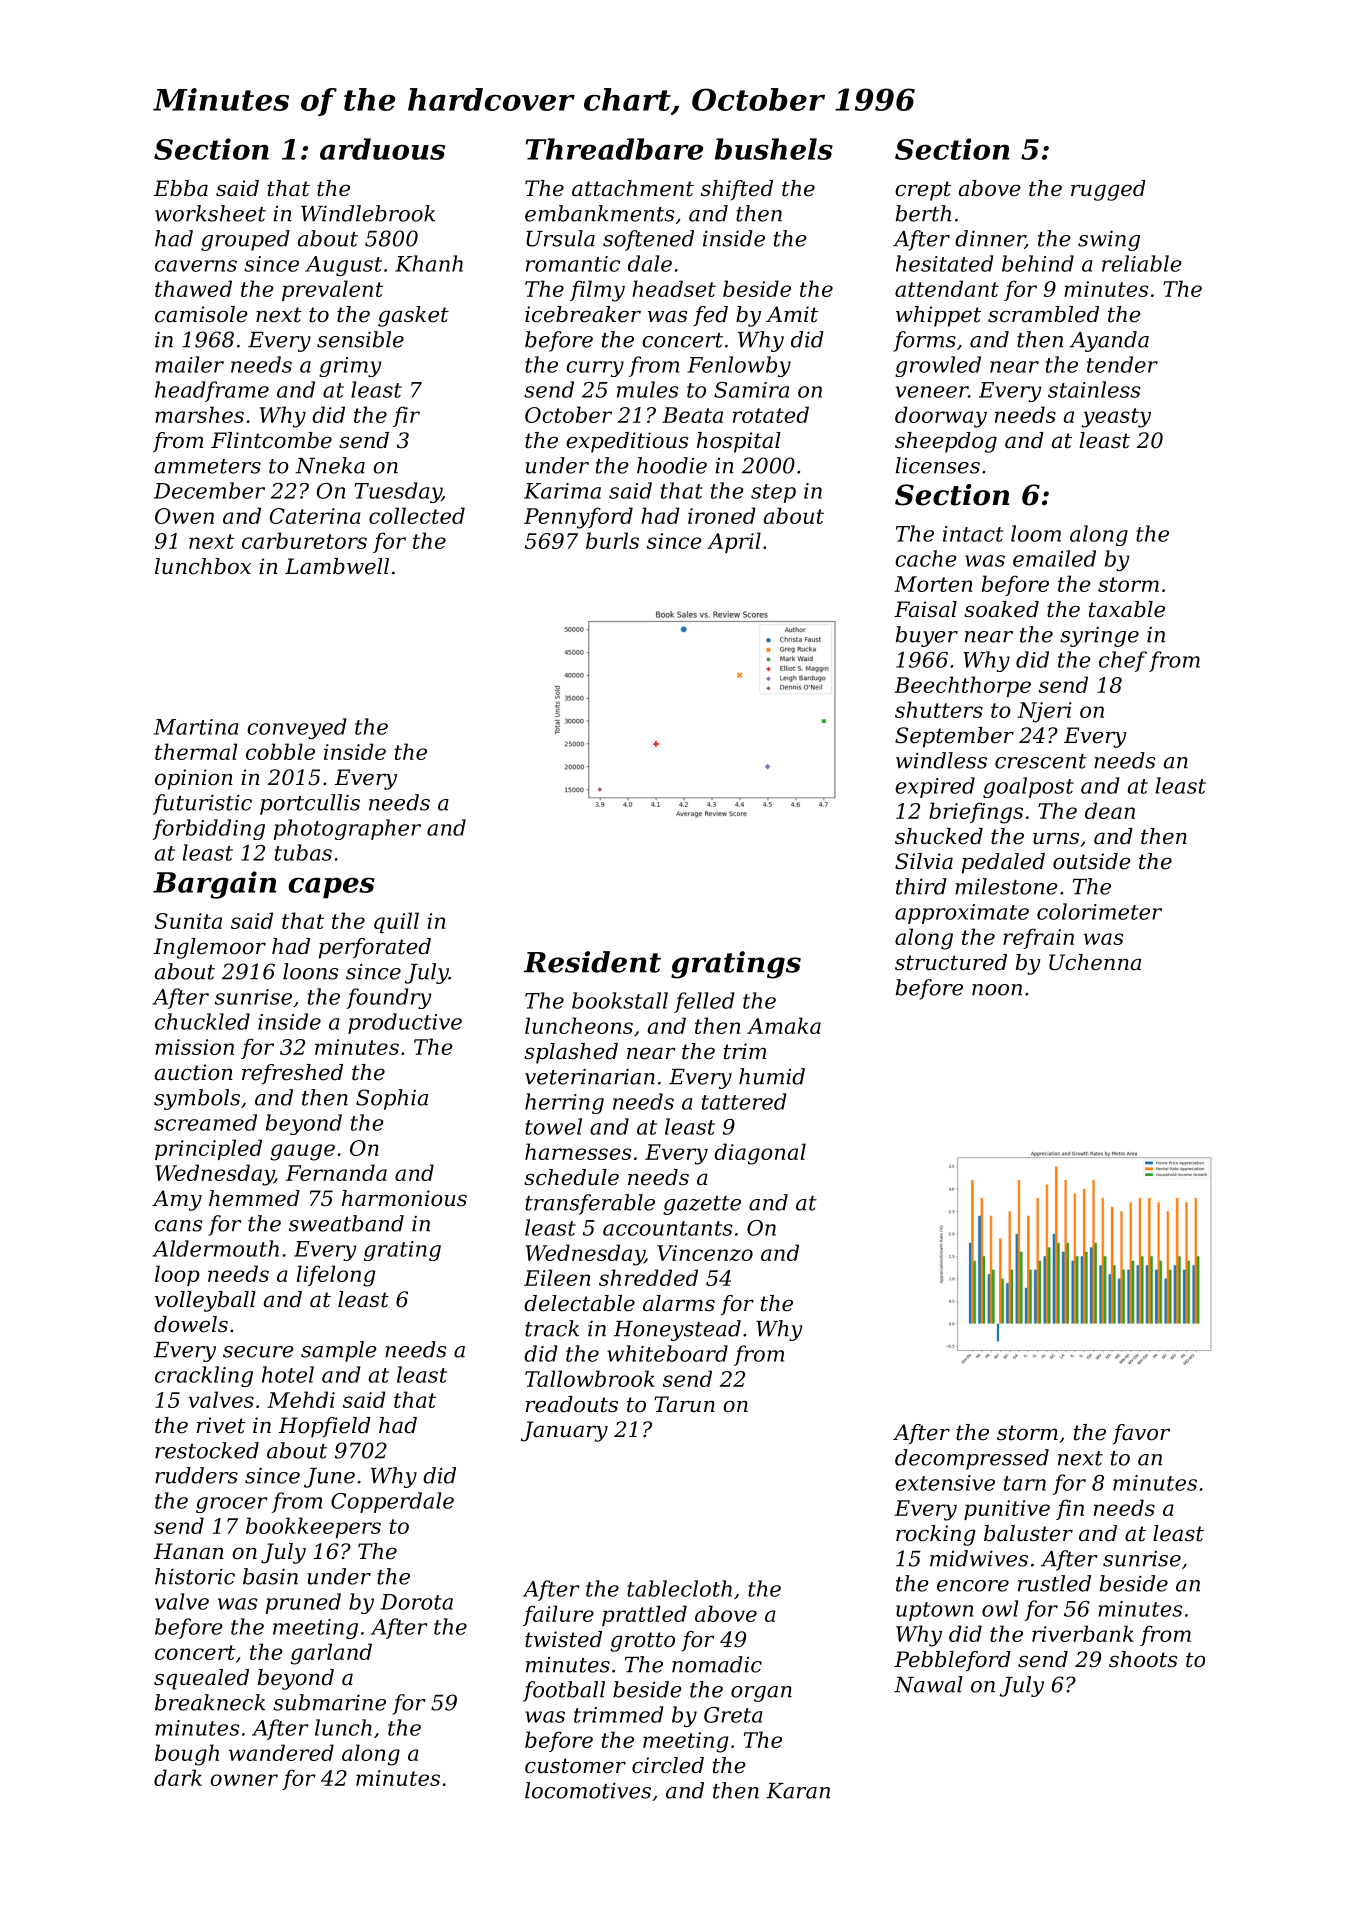 The height and width of the document is (1928, 1363). What do you see at coordinates (280, 751) in the document?
I see `cobble` at bounding box center [280, 751].
